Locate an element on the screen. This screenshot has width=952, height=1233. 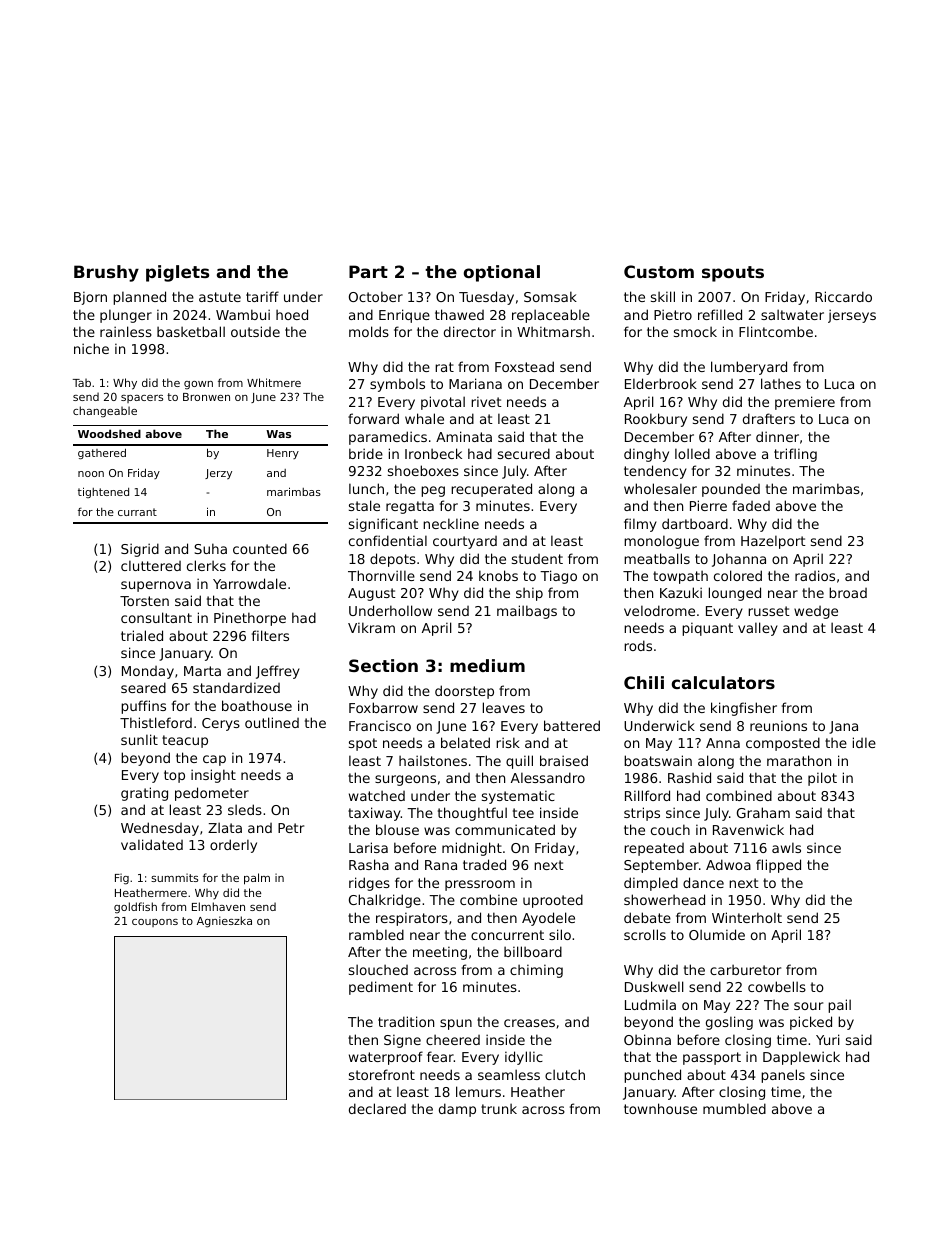
Whitmere is located at coordinates (274, 382).
